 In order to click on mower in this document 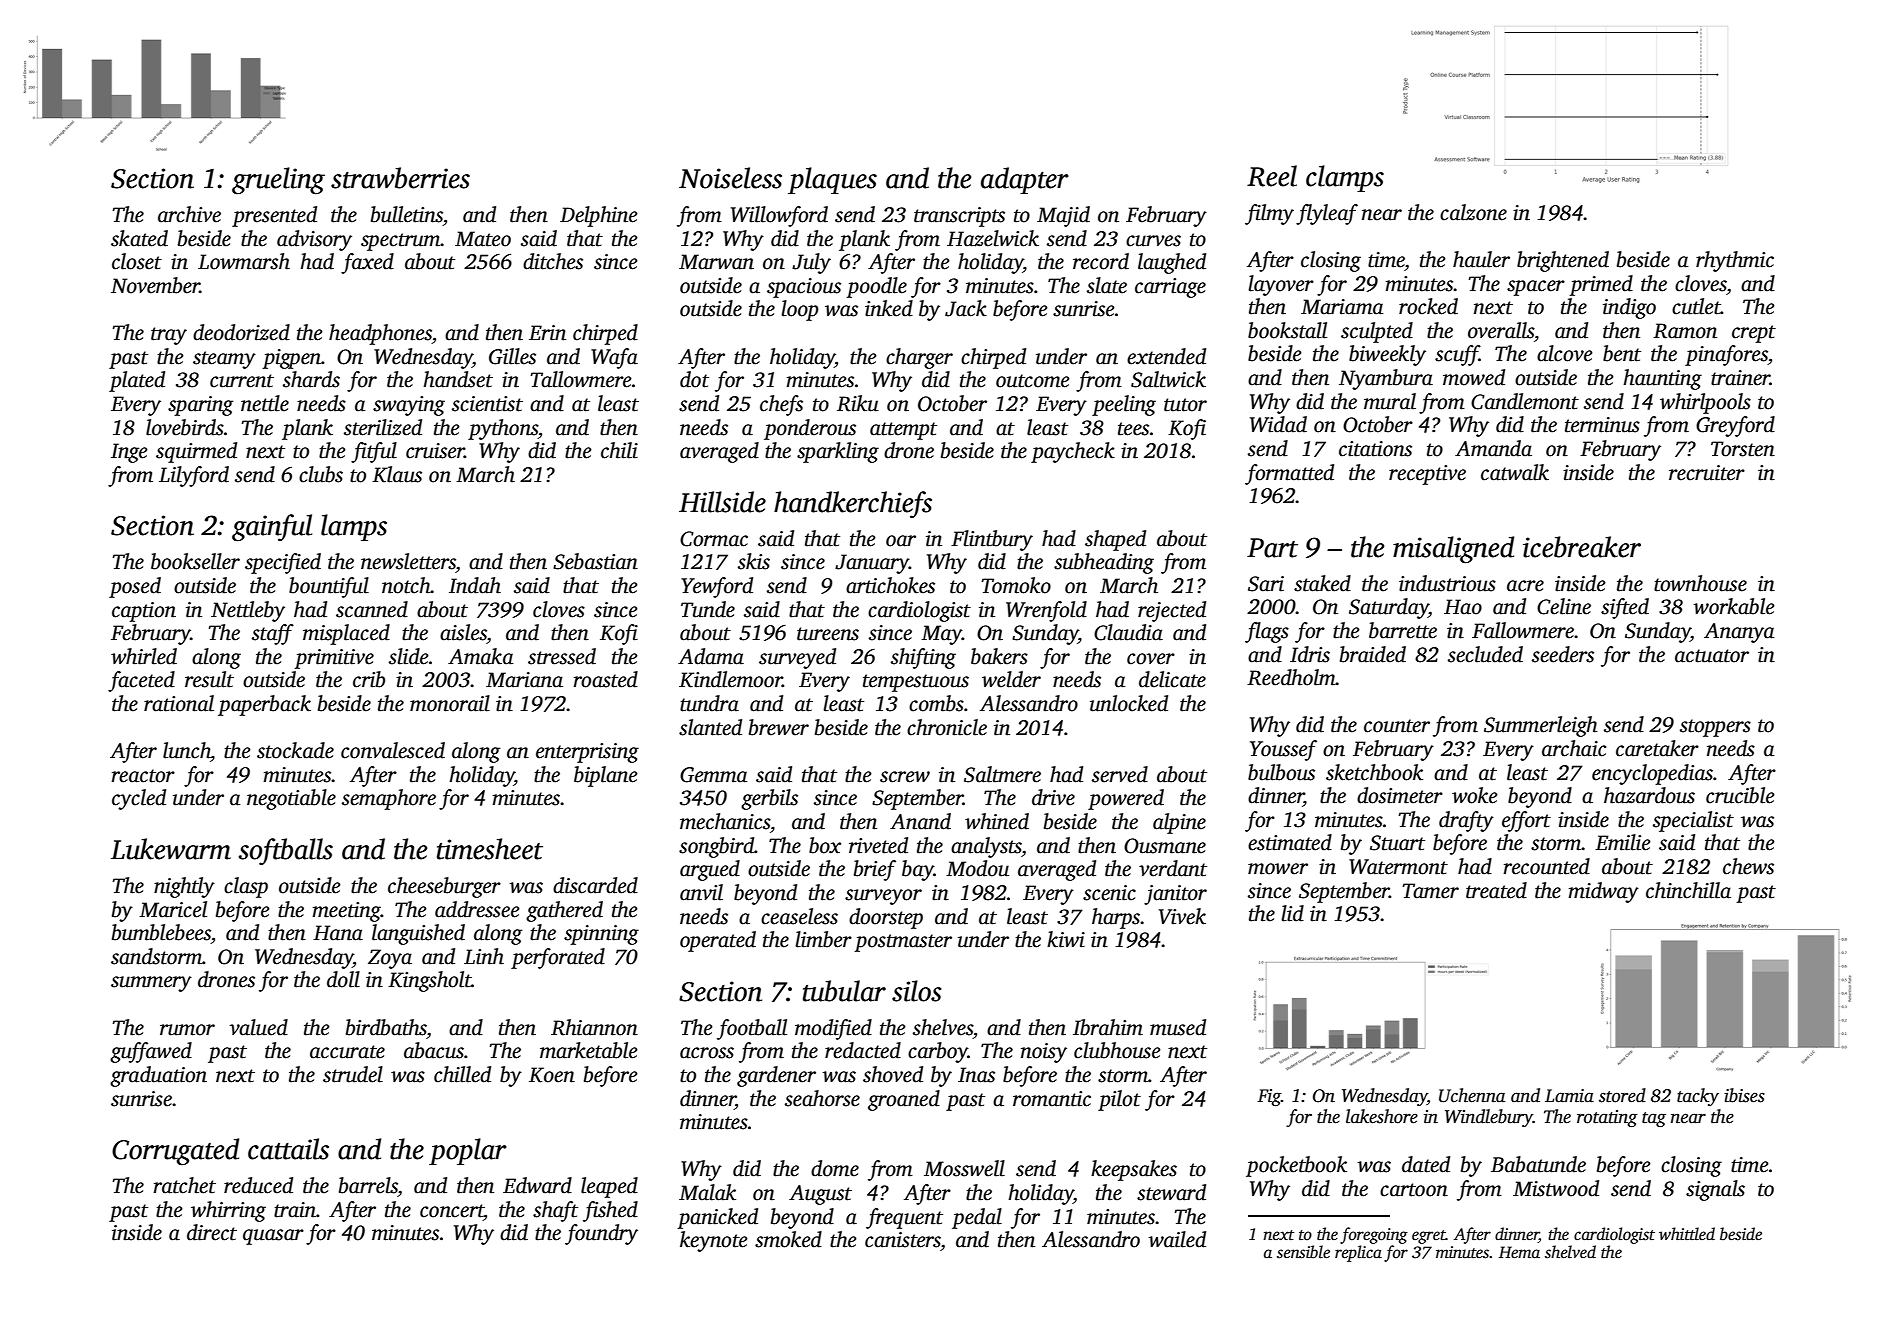, I will do `click(1278, 869)`.
